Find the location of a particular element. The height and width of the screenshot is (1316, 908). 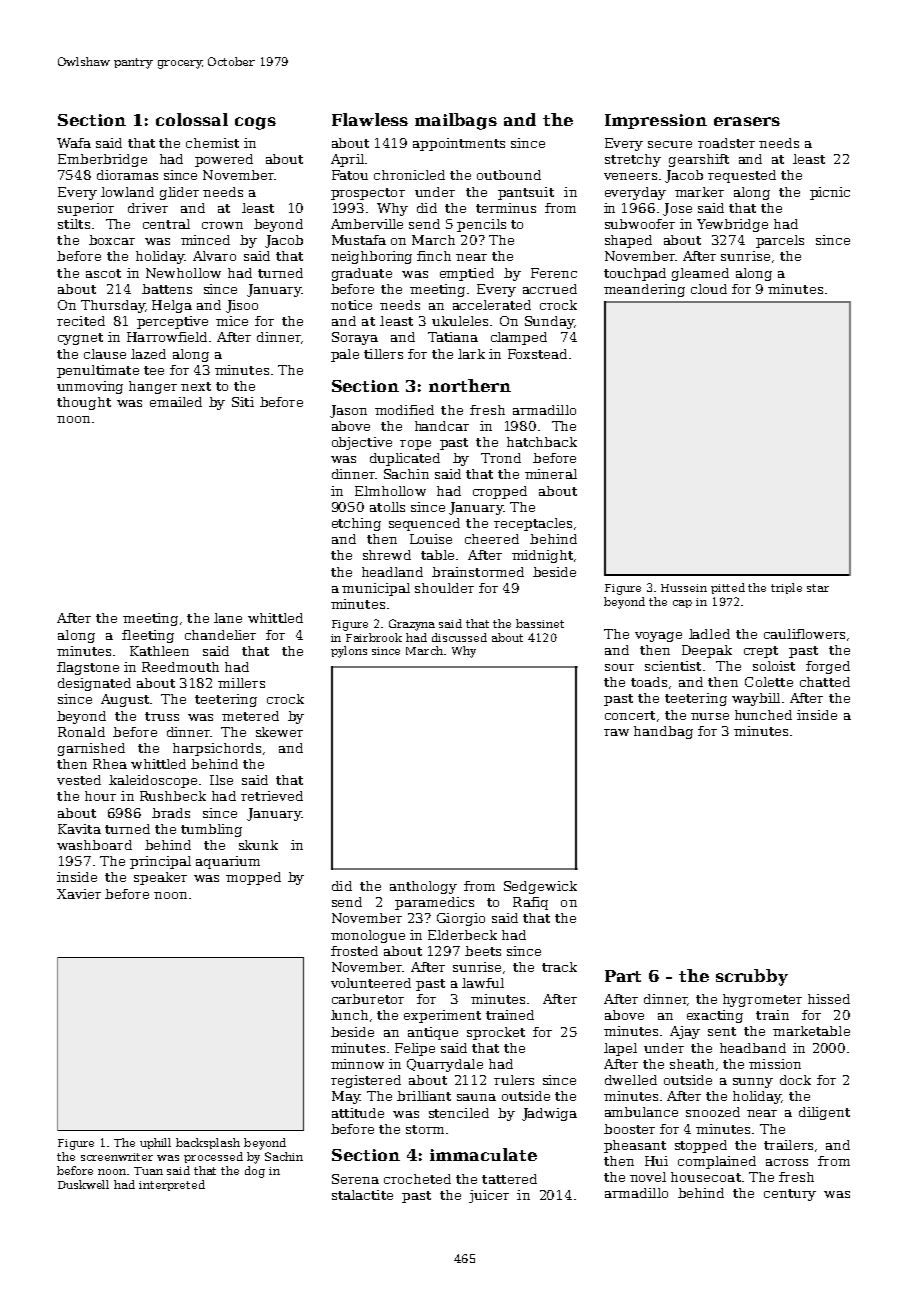

backsplash is located at coordinates (208, 1143).
